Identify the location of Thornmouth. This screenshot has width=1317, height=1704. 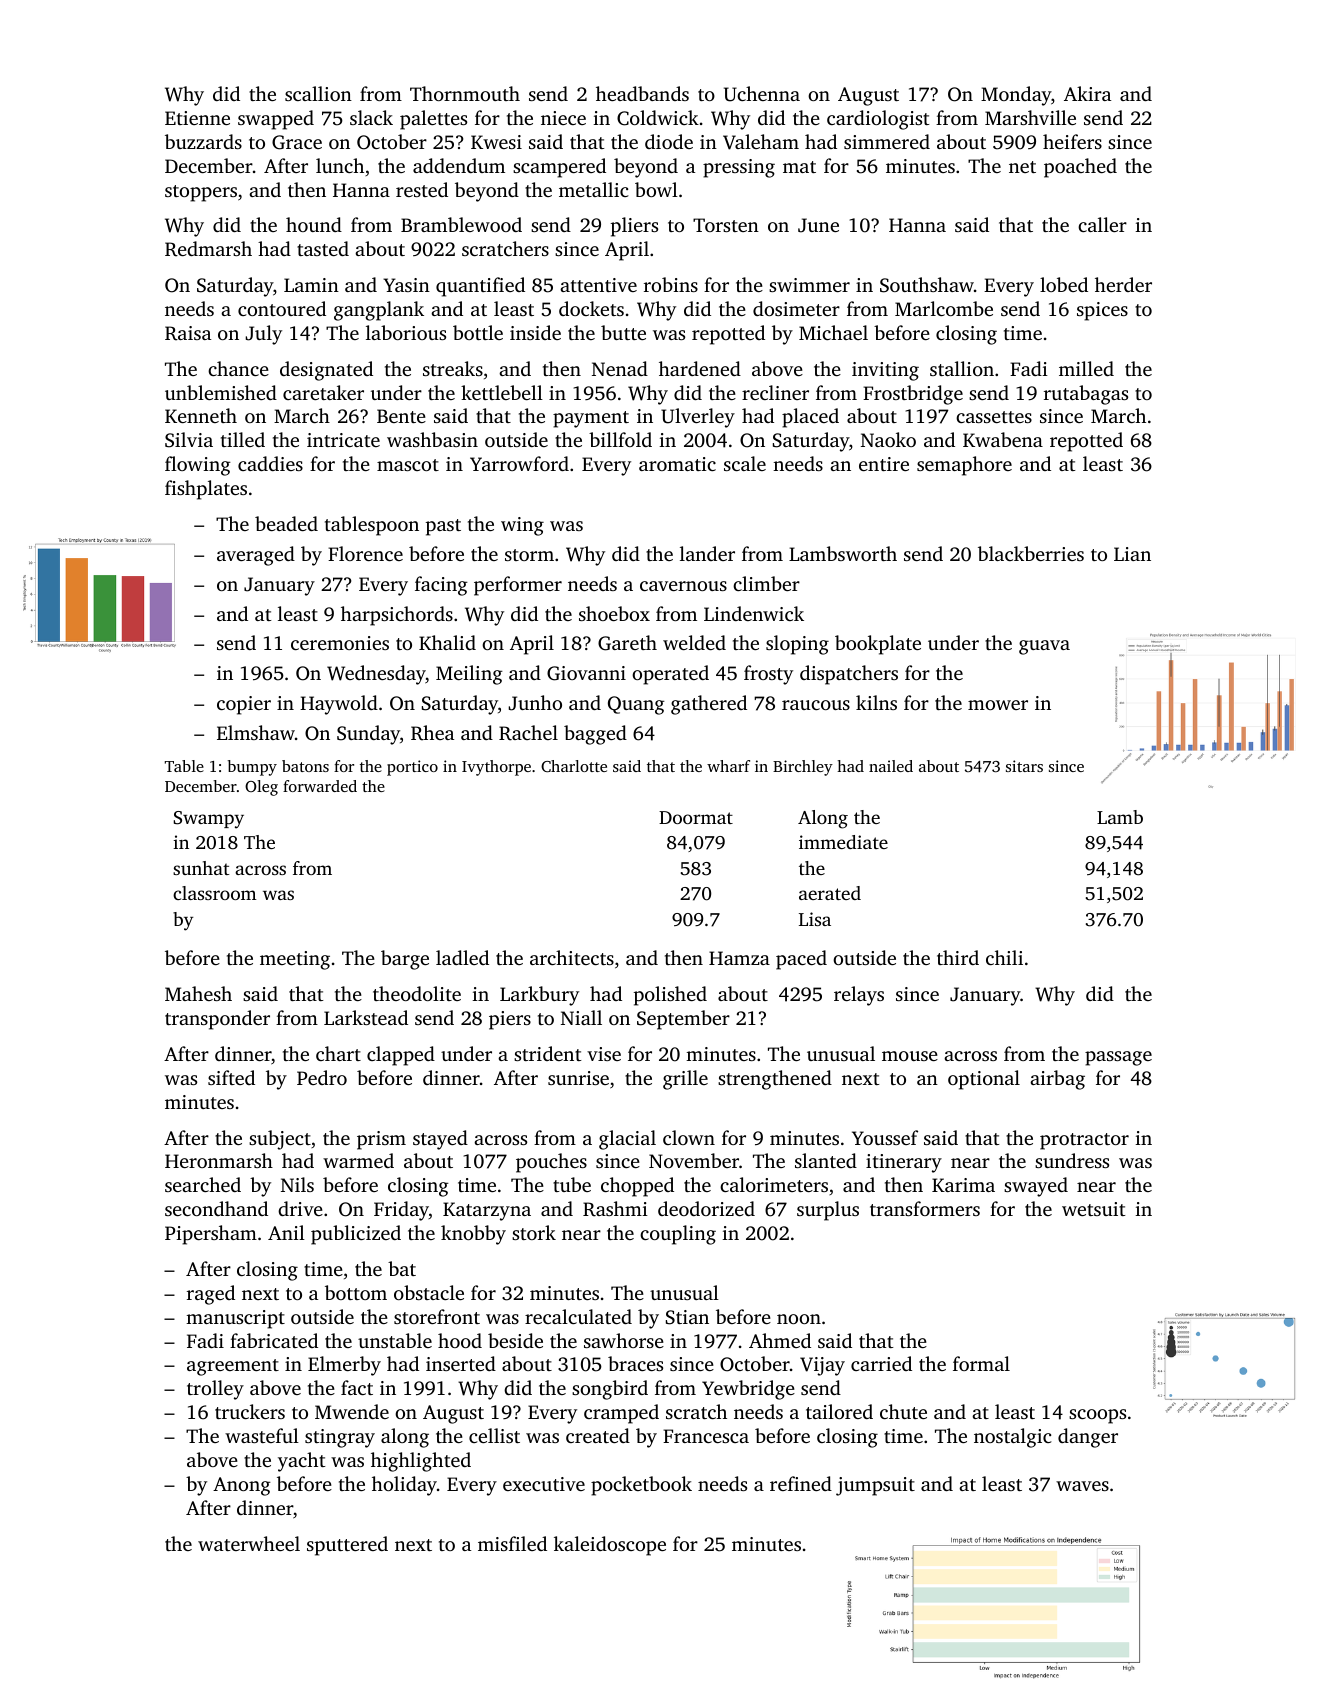
(465, 93).
